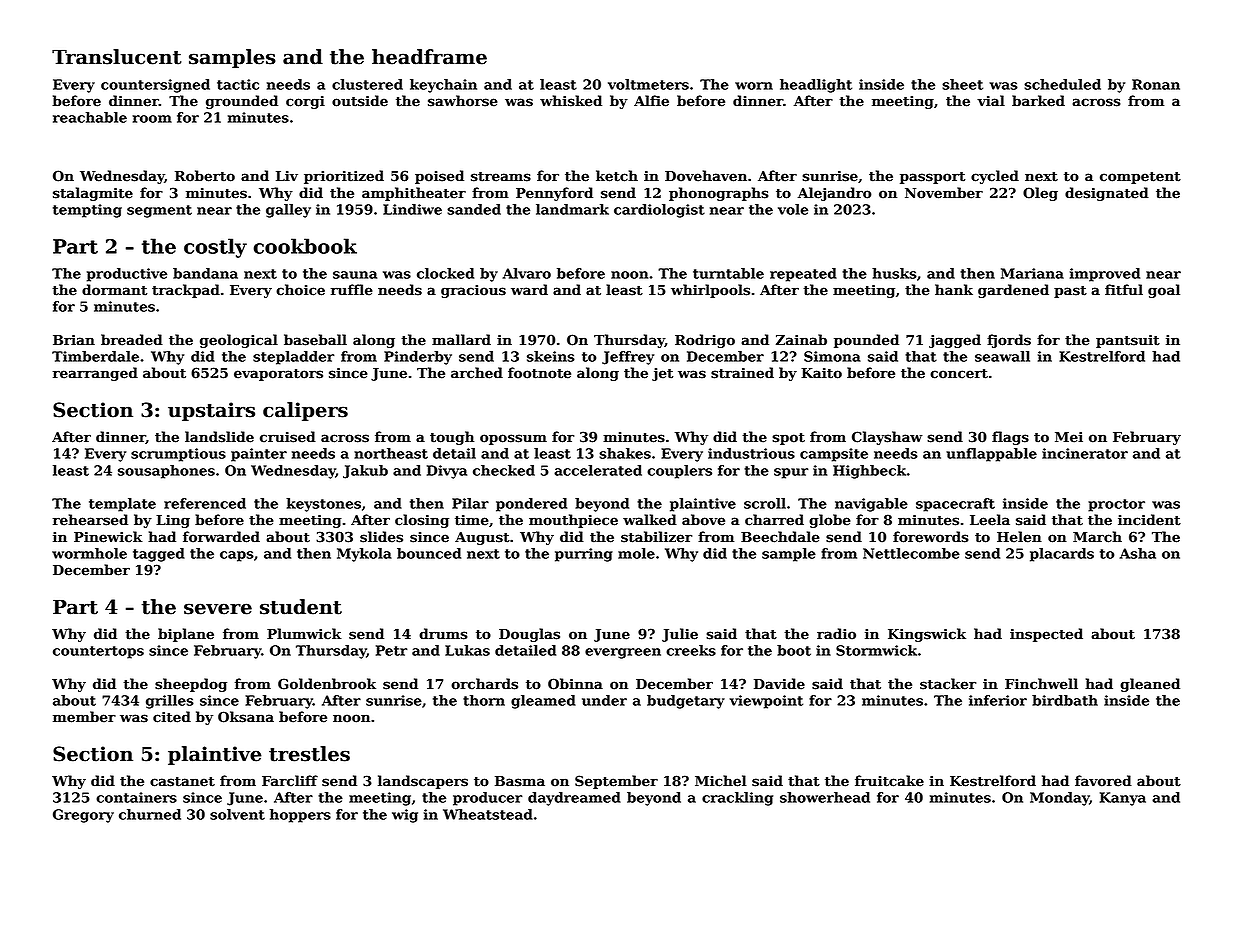  Describe the element at coordinates (182, 782) in the screenshot. I see `castanet` at that location.
